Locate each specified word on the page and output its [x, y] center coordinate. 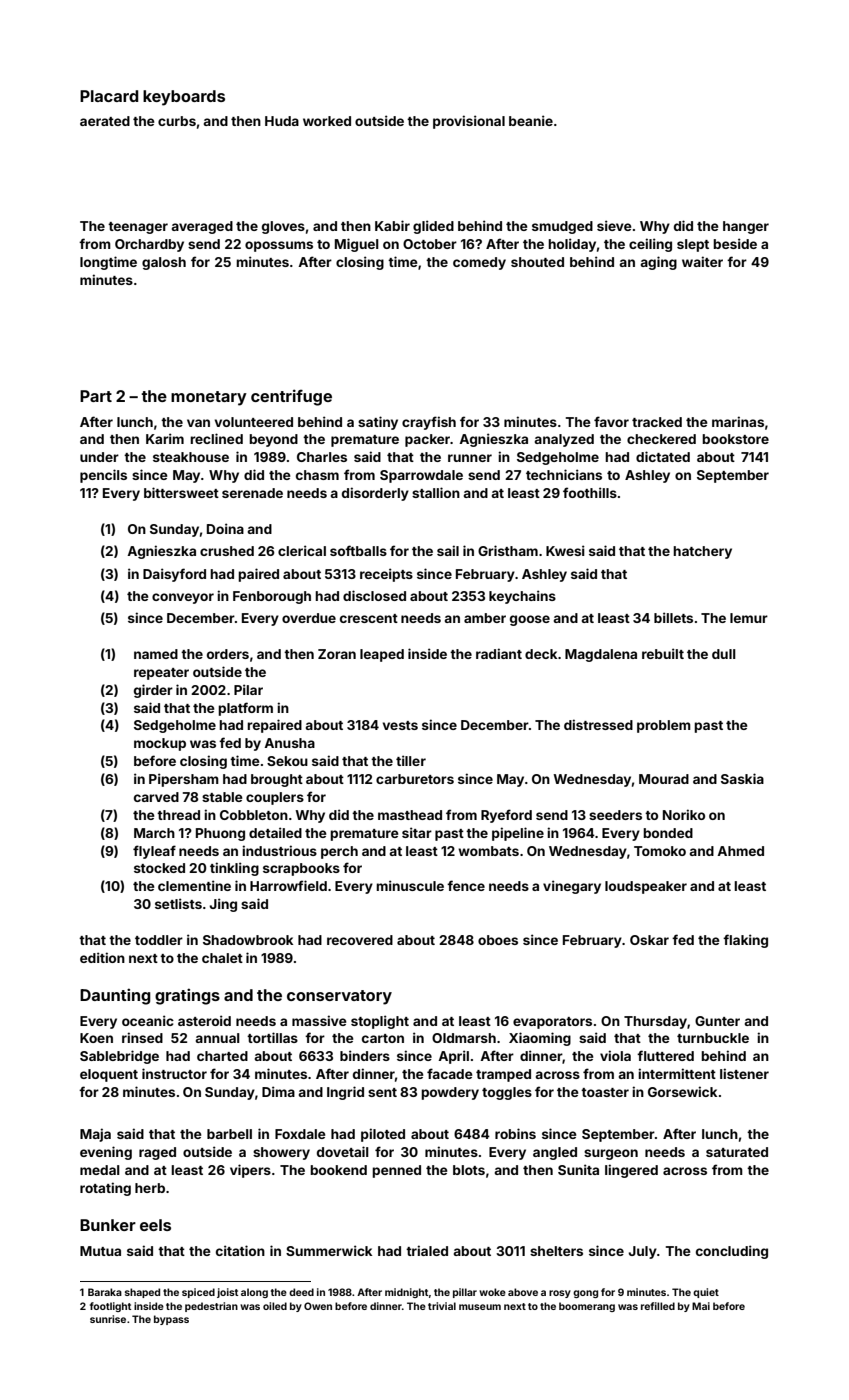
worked [327, 121]
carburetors [415, 779]
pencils [103, 476]
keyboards [184, 98]
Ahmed [740, 851]
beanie [531, 120]
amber [485, 618]
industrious [279, 850]
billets [673, 617]
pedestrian [211, 1307]
